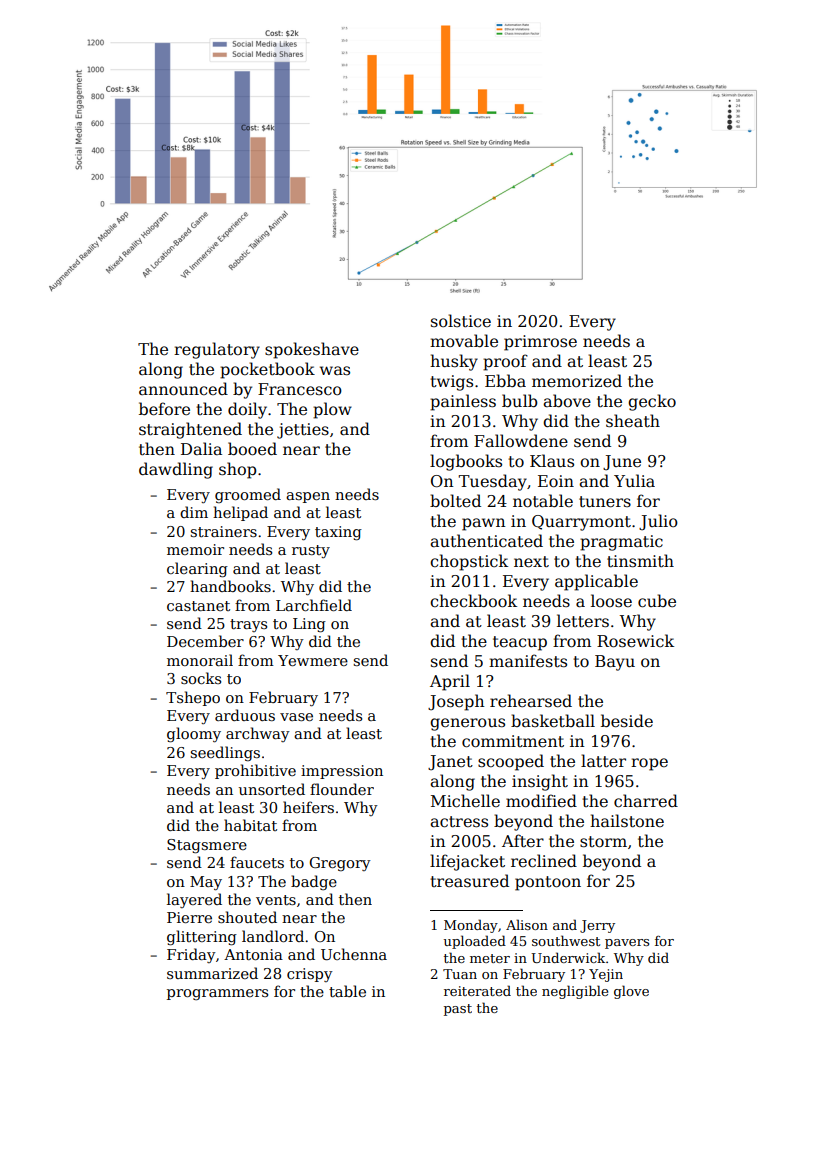 This document has width=820, height=1164. I want to click on twigs, so click(451, 383).
